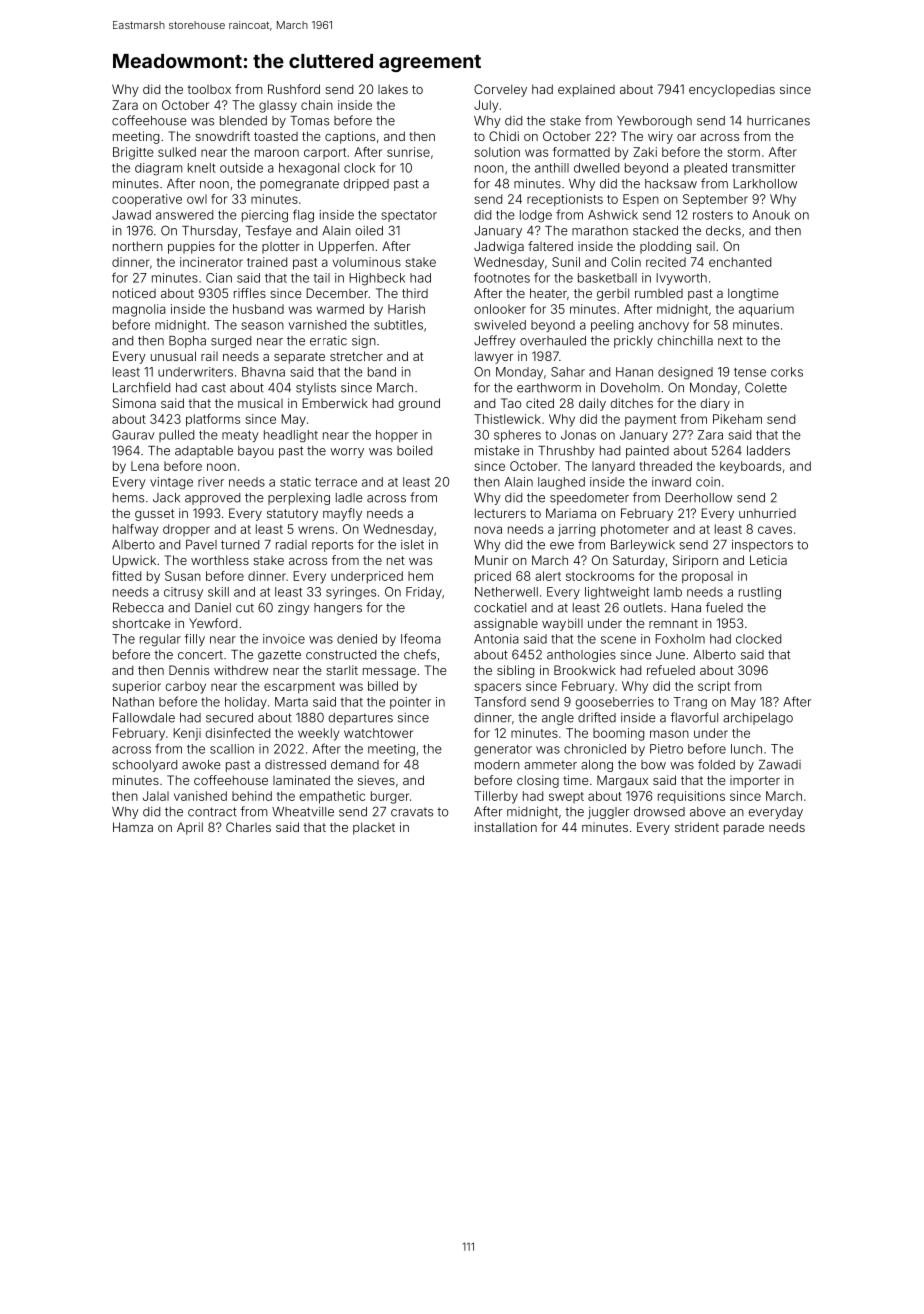 This document has height=1314, width=924. I want to click on secured, so click(229, 718).
